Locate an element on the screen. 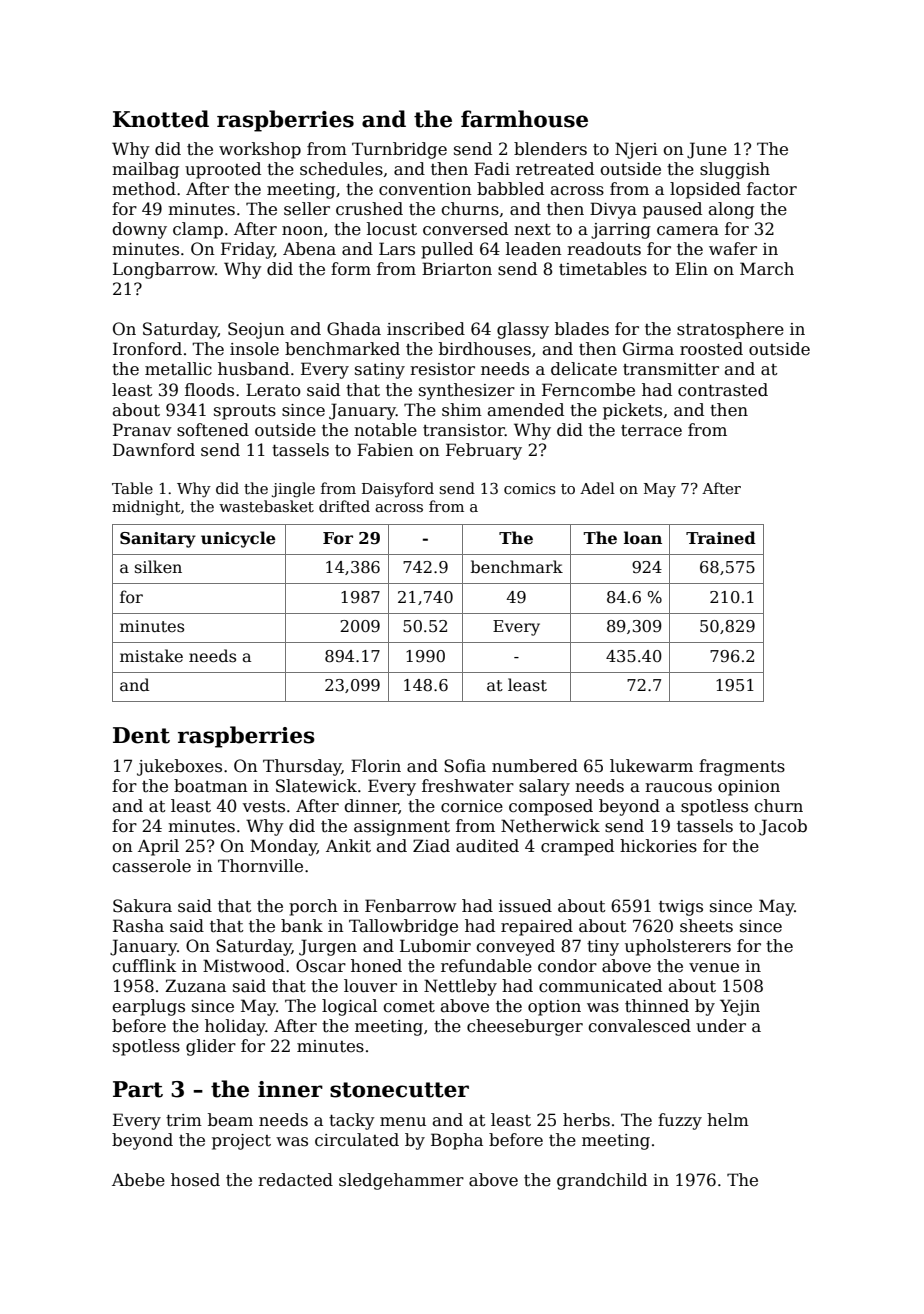 This screenshot has height=1314, width=924. Ironford is located at coordinates (147, 349).
